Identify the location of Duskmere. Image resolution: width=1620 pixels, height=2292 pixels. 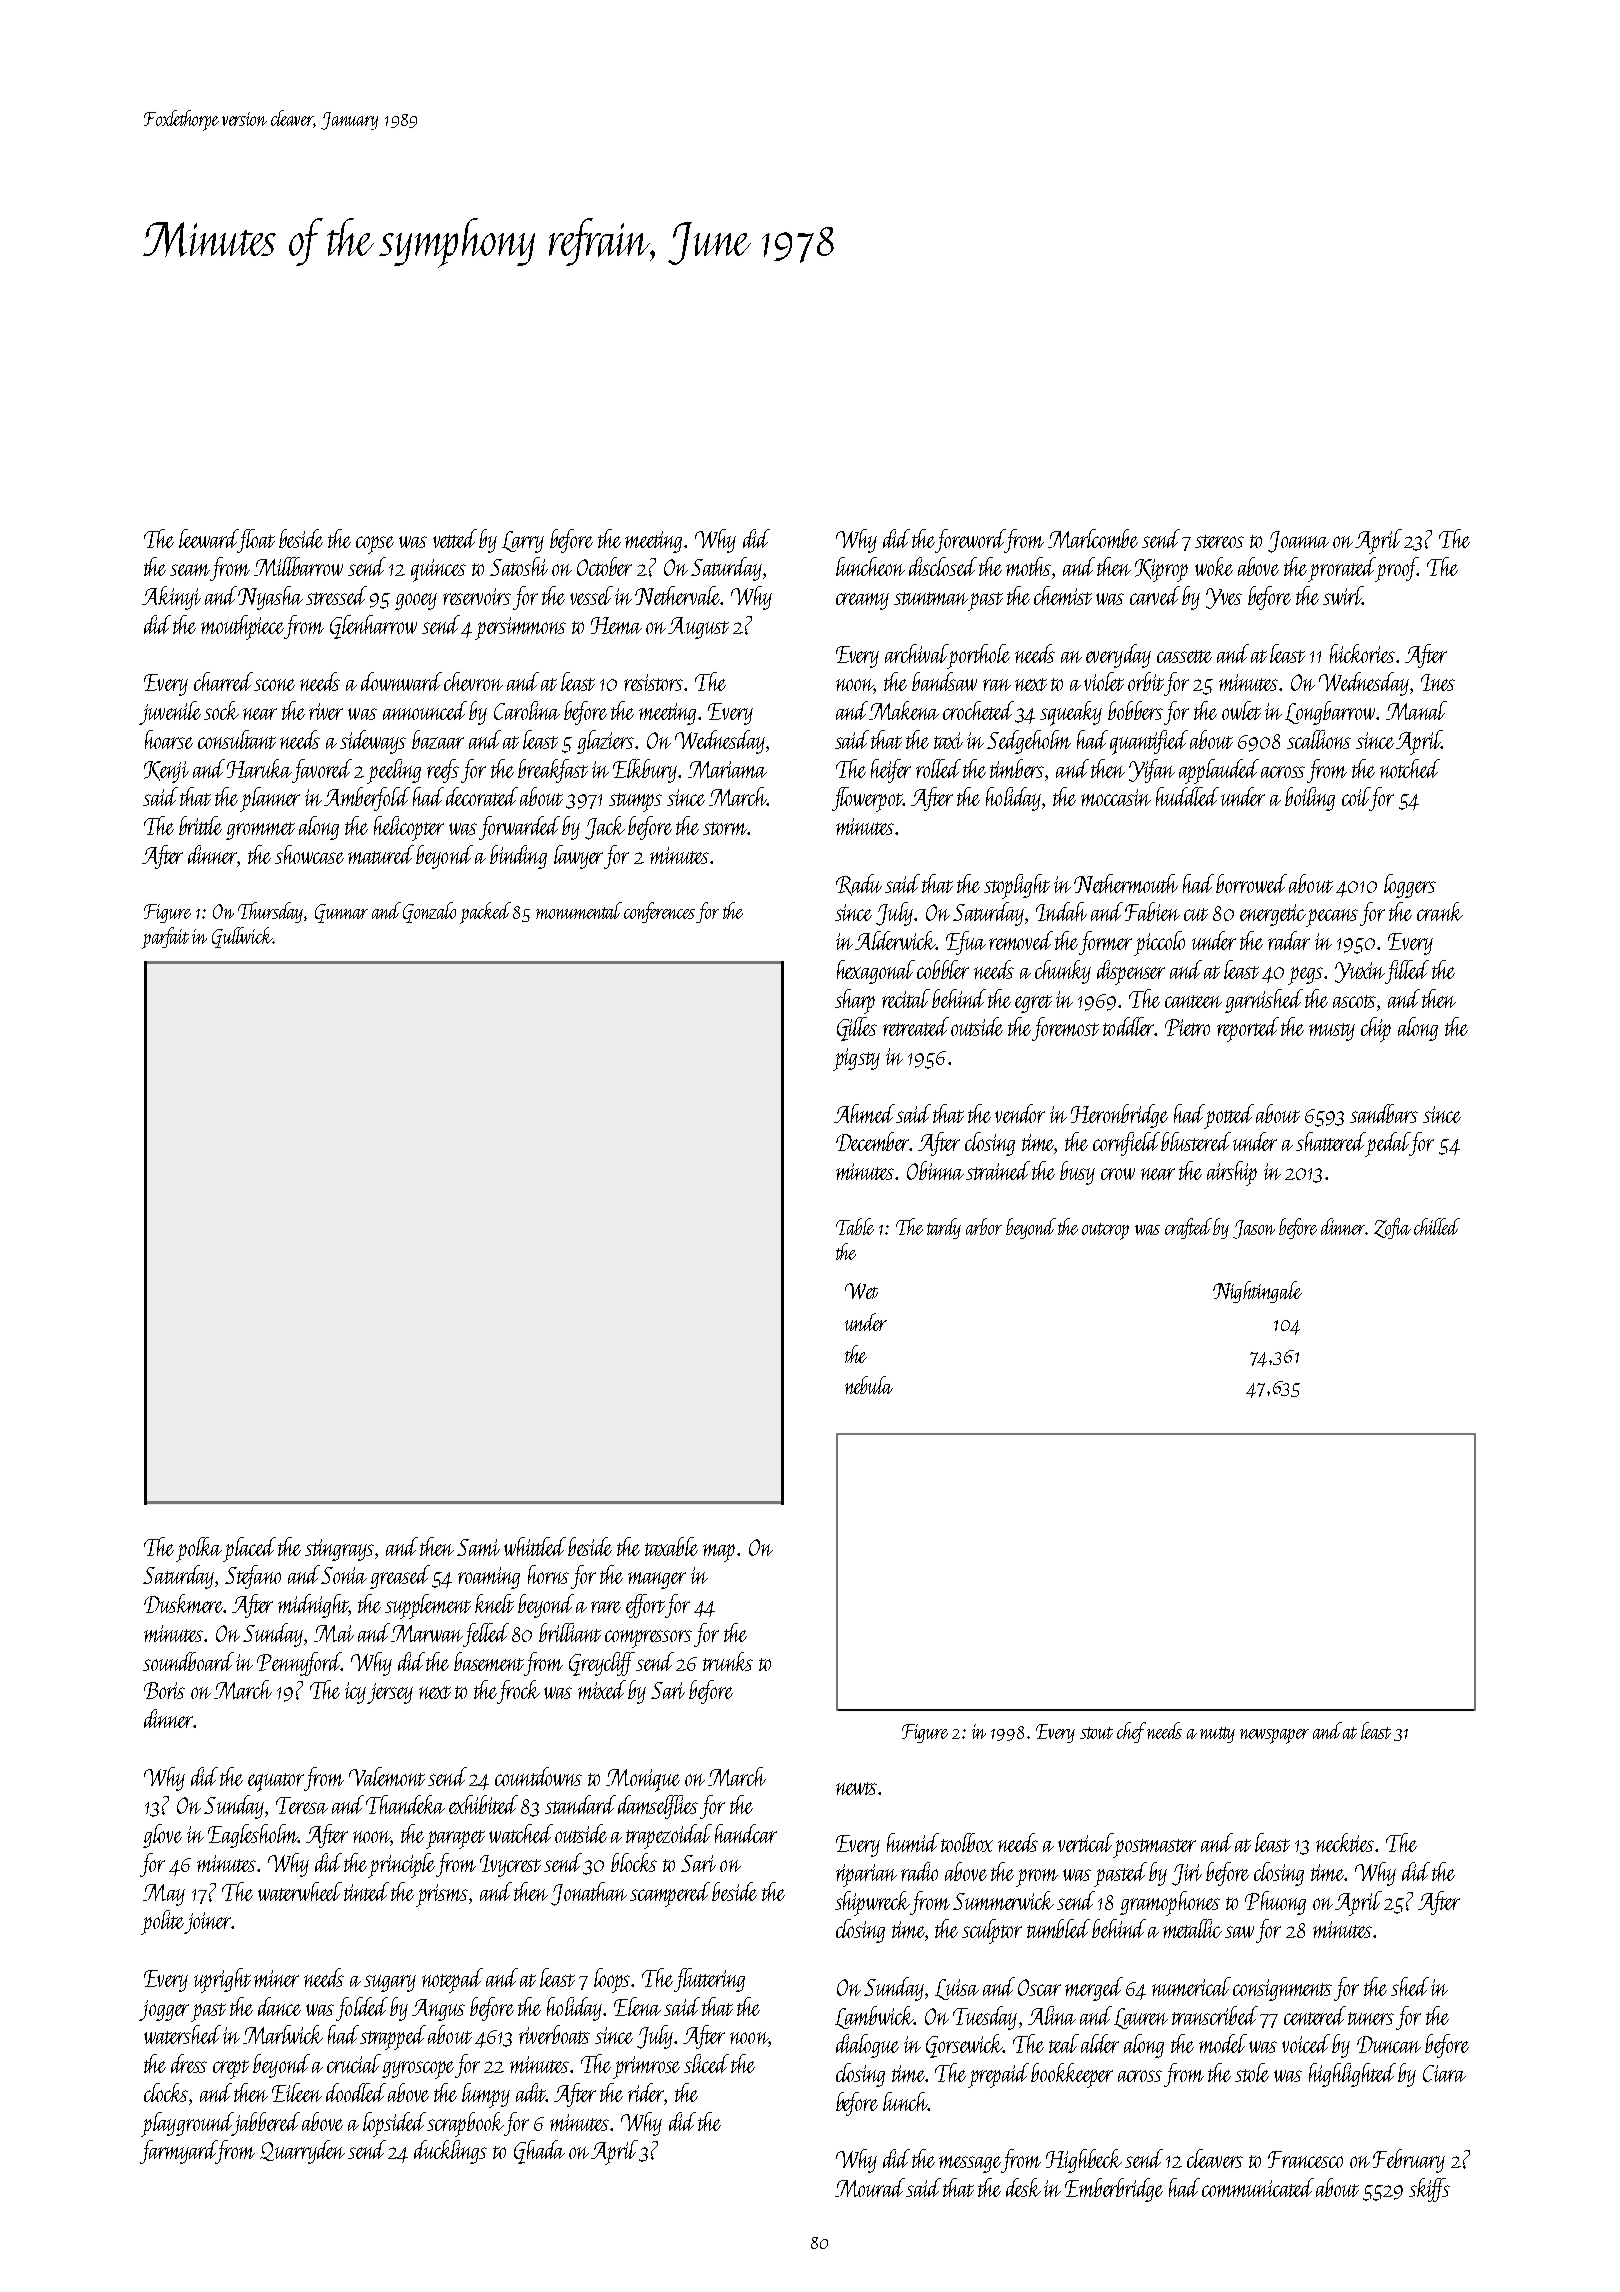
(184, 1603).
